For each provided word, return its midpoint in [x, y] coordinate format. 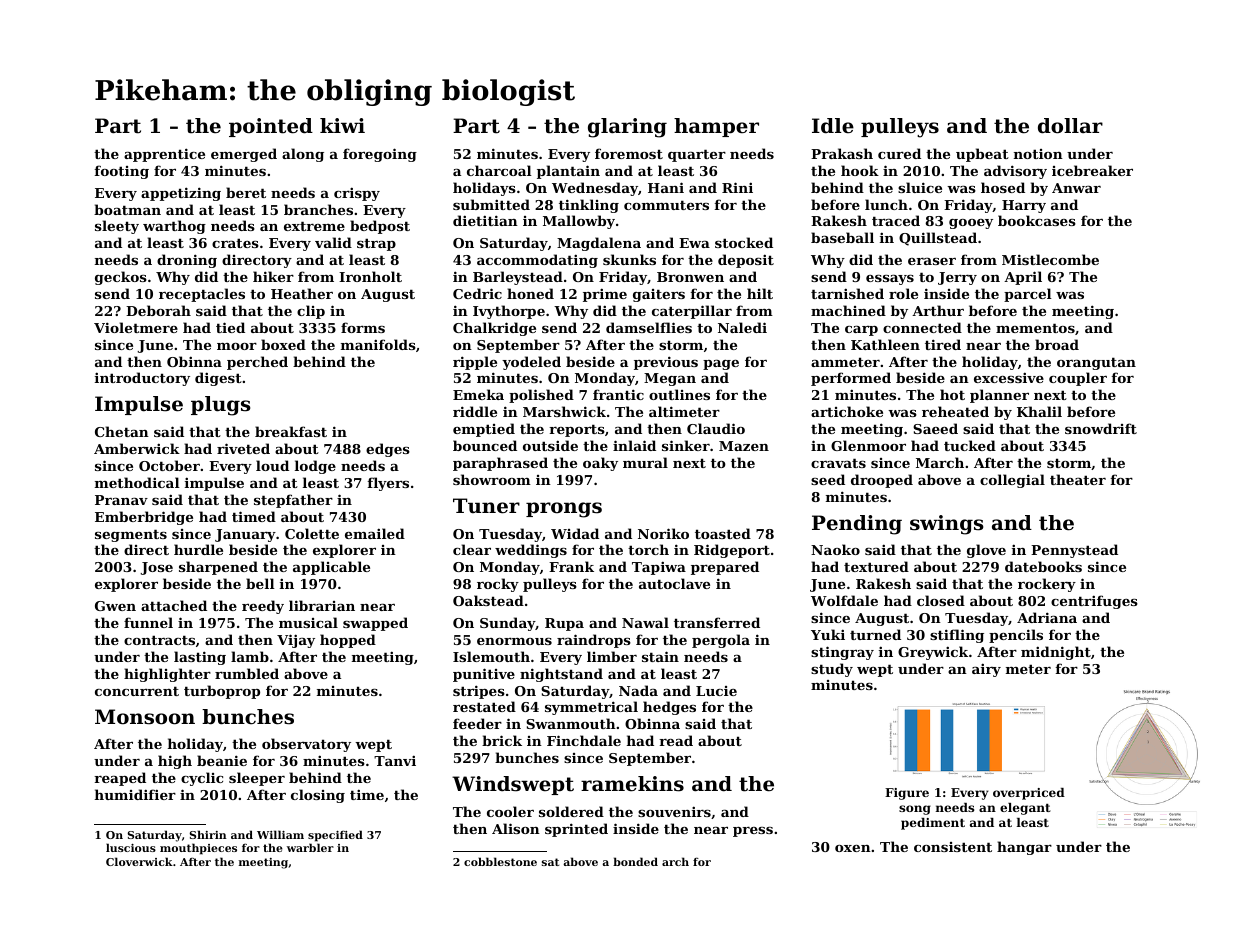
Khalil [1039, 411]
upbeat [982, 155]
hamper [716, 127]
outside [550, 445]
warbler [310, 847]
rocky [498, 585]
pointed [271, 127]
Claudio [716, 428]
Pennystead [1074, 551]
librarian [322, 605]
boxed [283, 344]
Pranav [121, 500]
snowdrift [1101, 428]
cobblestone [500, 861]
